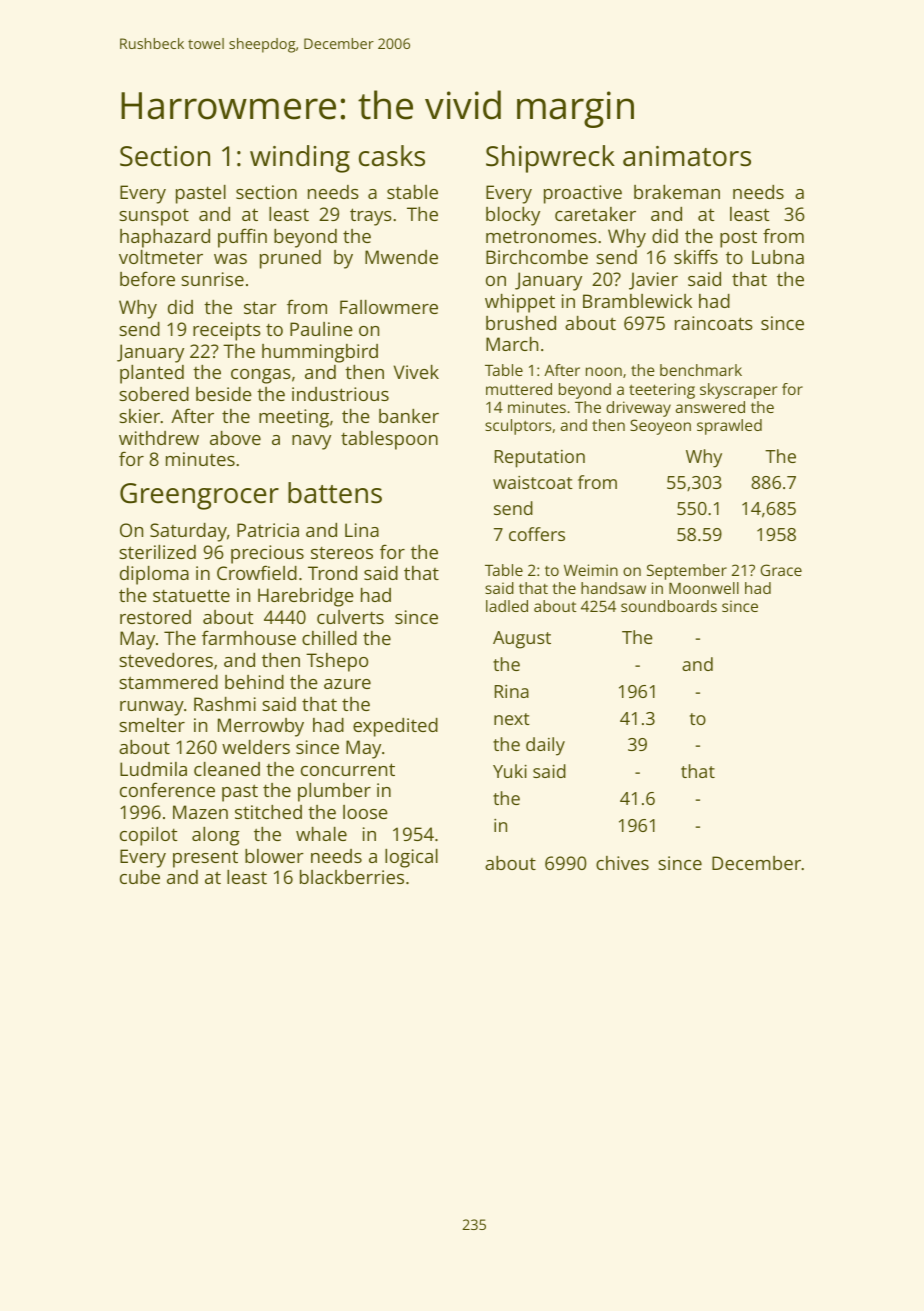 The height and width of the screenshot is (1311, 924). I want to click on post, so click(738, 239).
